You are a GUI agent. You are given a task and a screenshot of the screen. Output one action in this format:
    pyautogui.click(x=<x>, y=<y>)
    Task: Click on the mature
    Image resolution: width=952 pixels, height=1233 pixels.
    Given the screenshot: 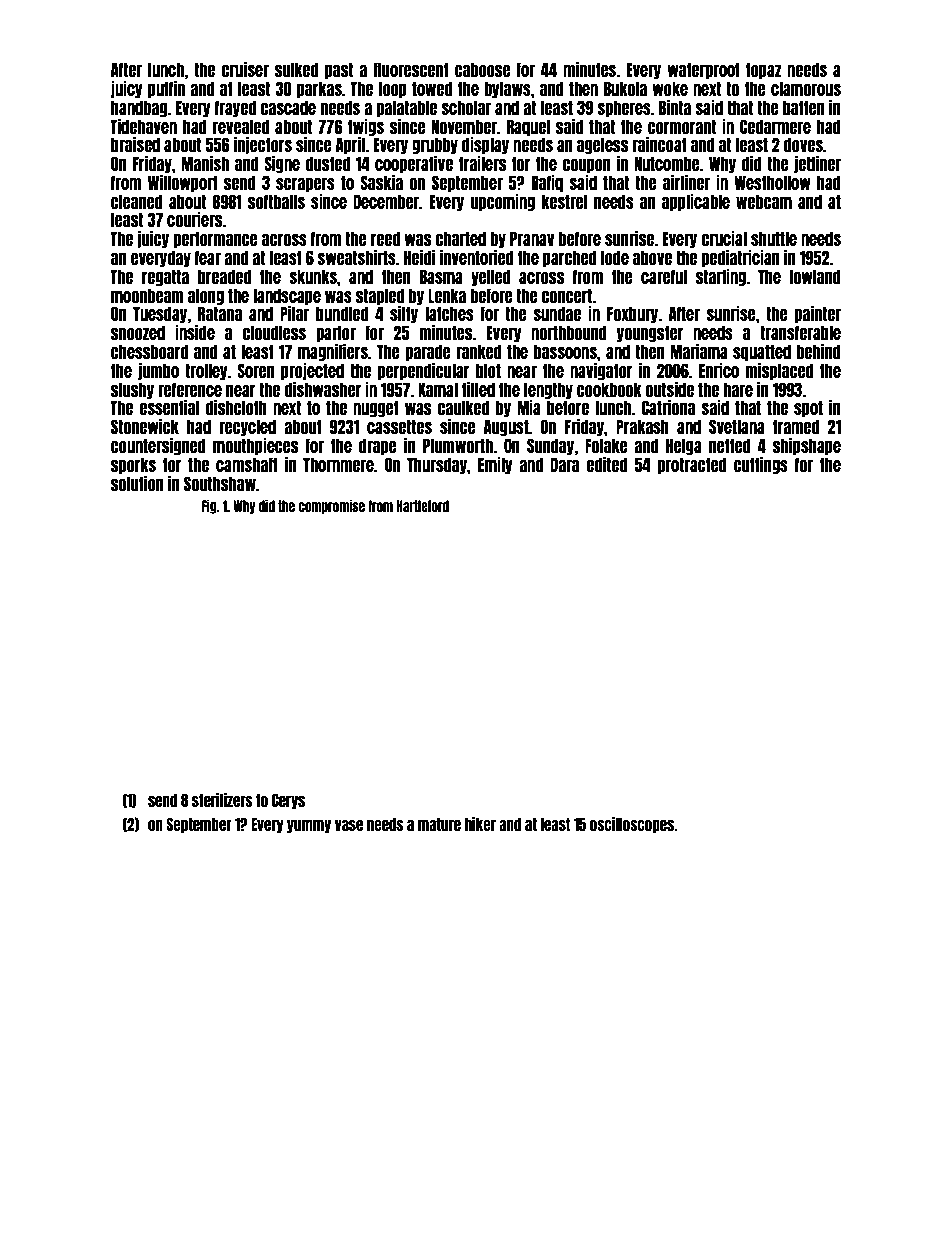 What is the action you would take?
    pyautogui.click(x=439, y=824)
